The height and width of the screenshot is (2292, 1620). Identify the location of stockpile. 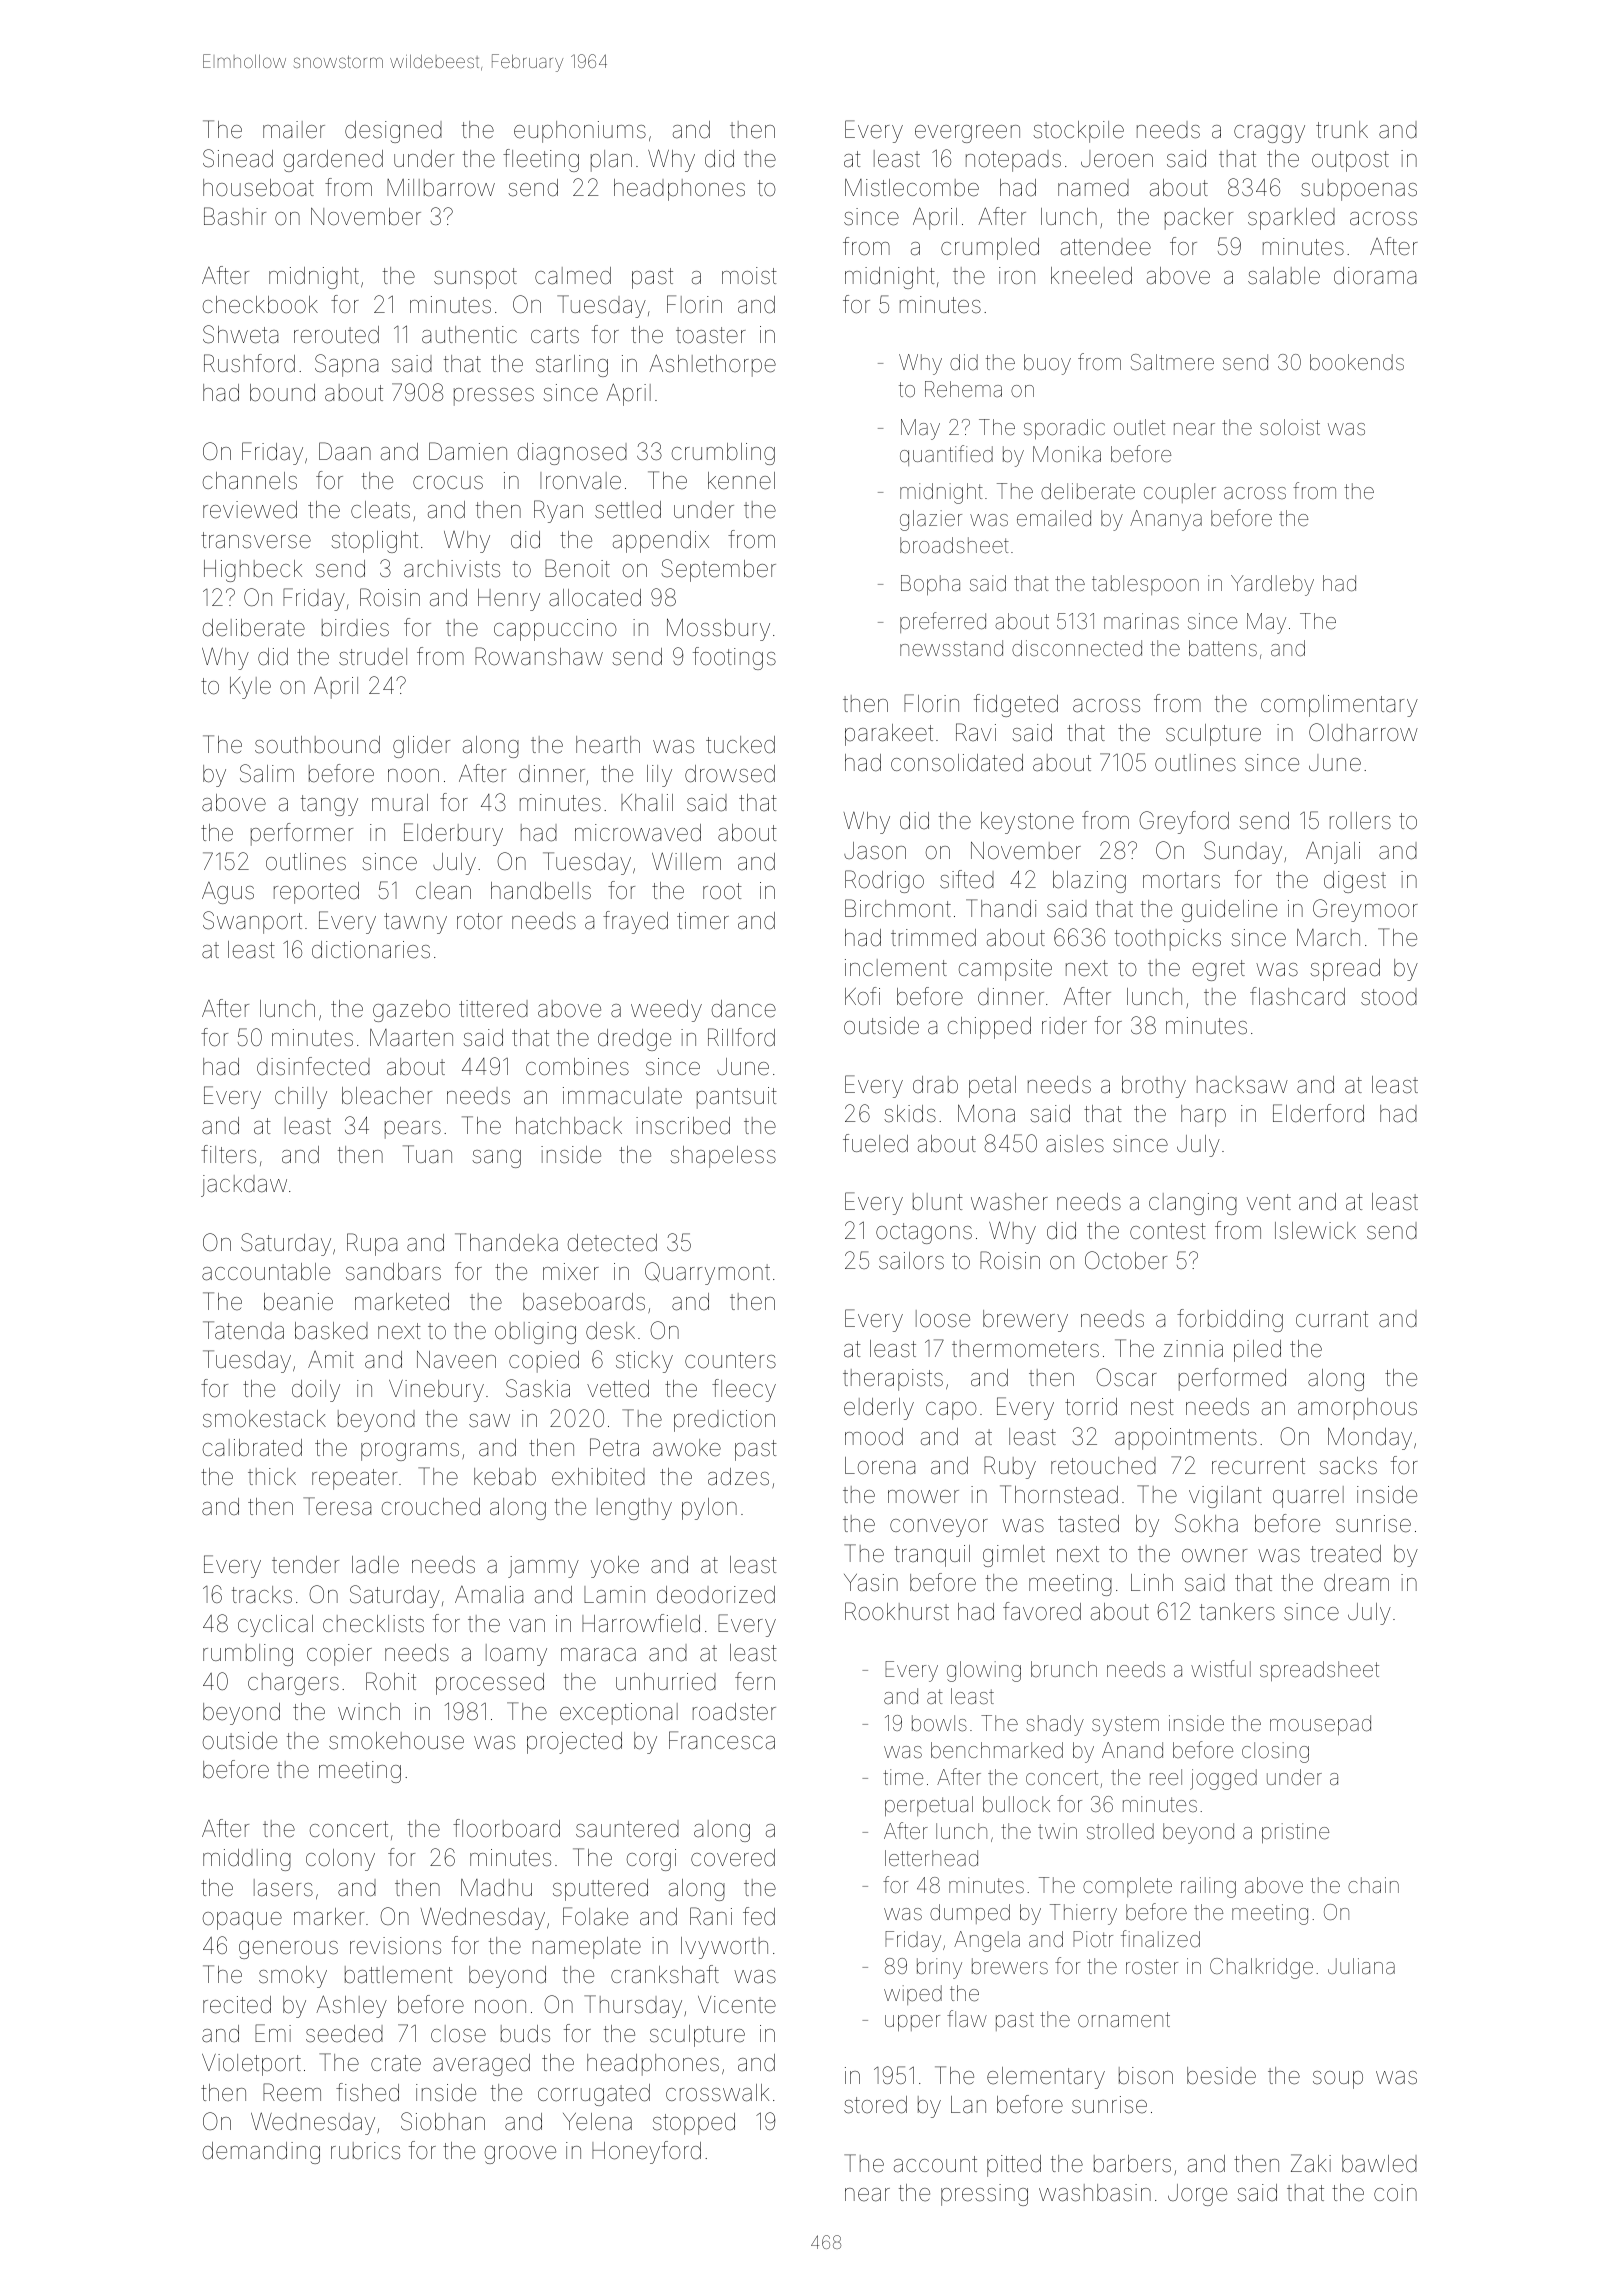
(1078, 132).
